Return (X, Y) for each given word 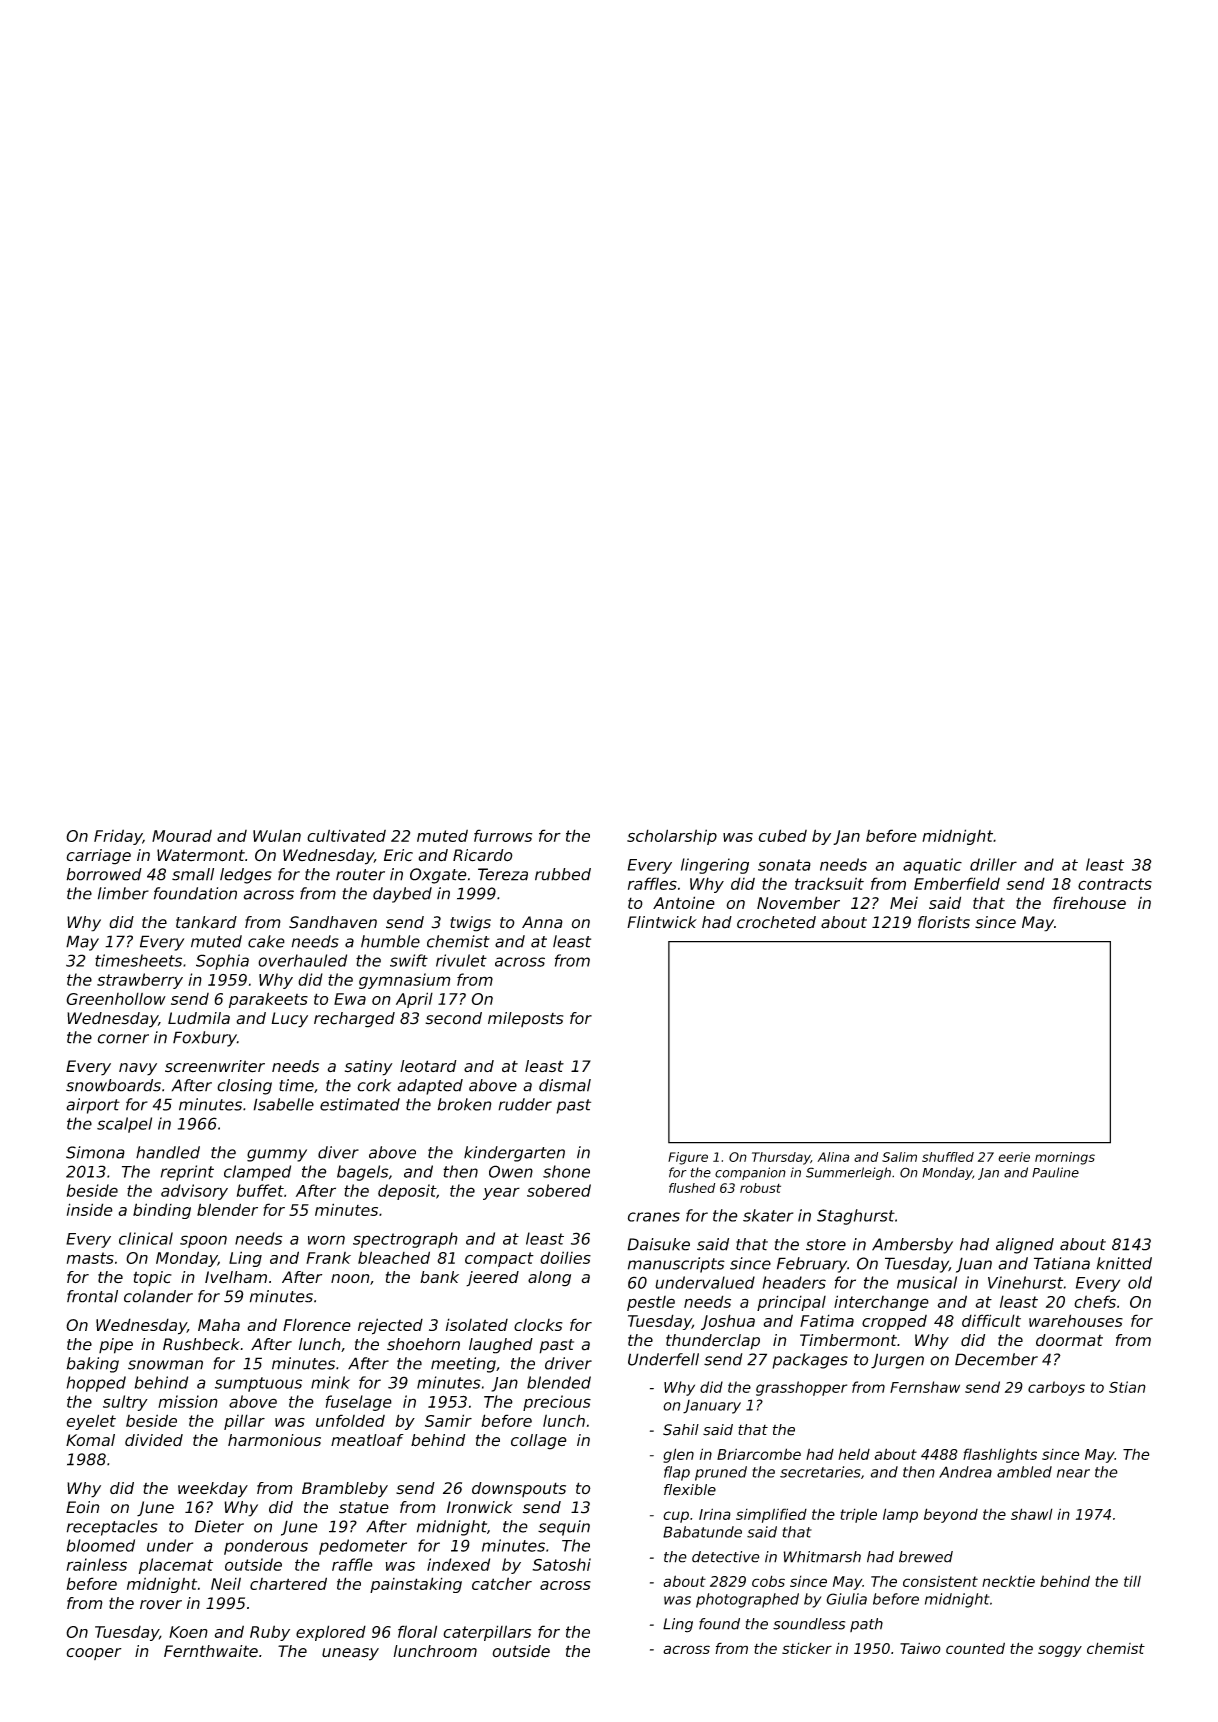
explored (331, 1633)
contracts (1115, 884)
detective (726, 1557)
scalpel (124, 1125)
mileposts (526, 1019)
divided (154, 1440)
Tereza (503, 874)
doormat (1069, 1340)
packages (810, 1361)
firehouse (1089, 902)
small (193, 874)
